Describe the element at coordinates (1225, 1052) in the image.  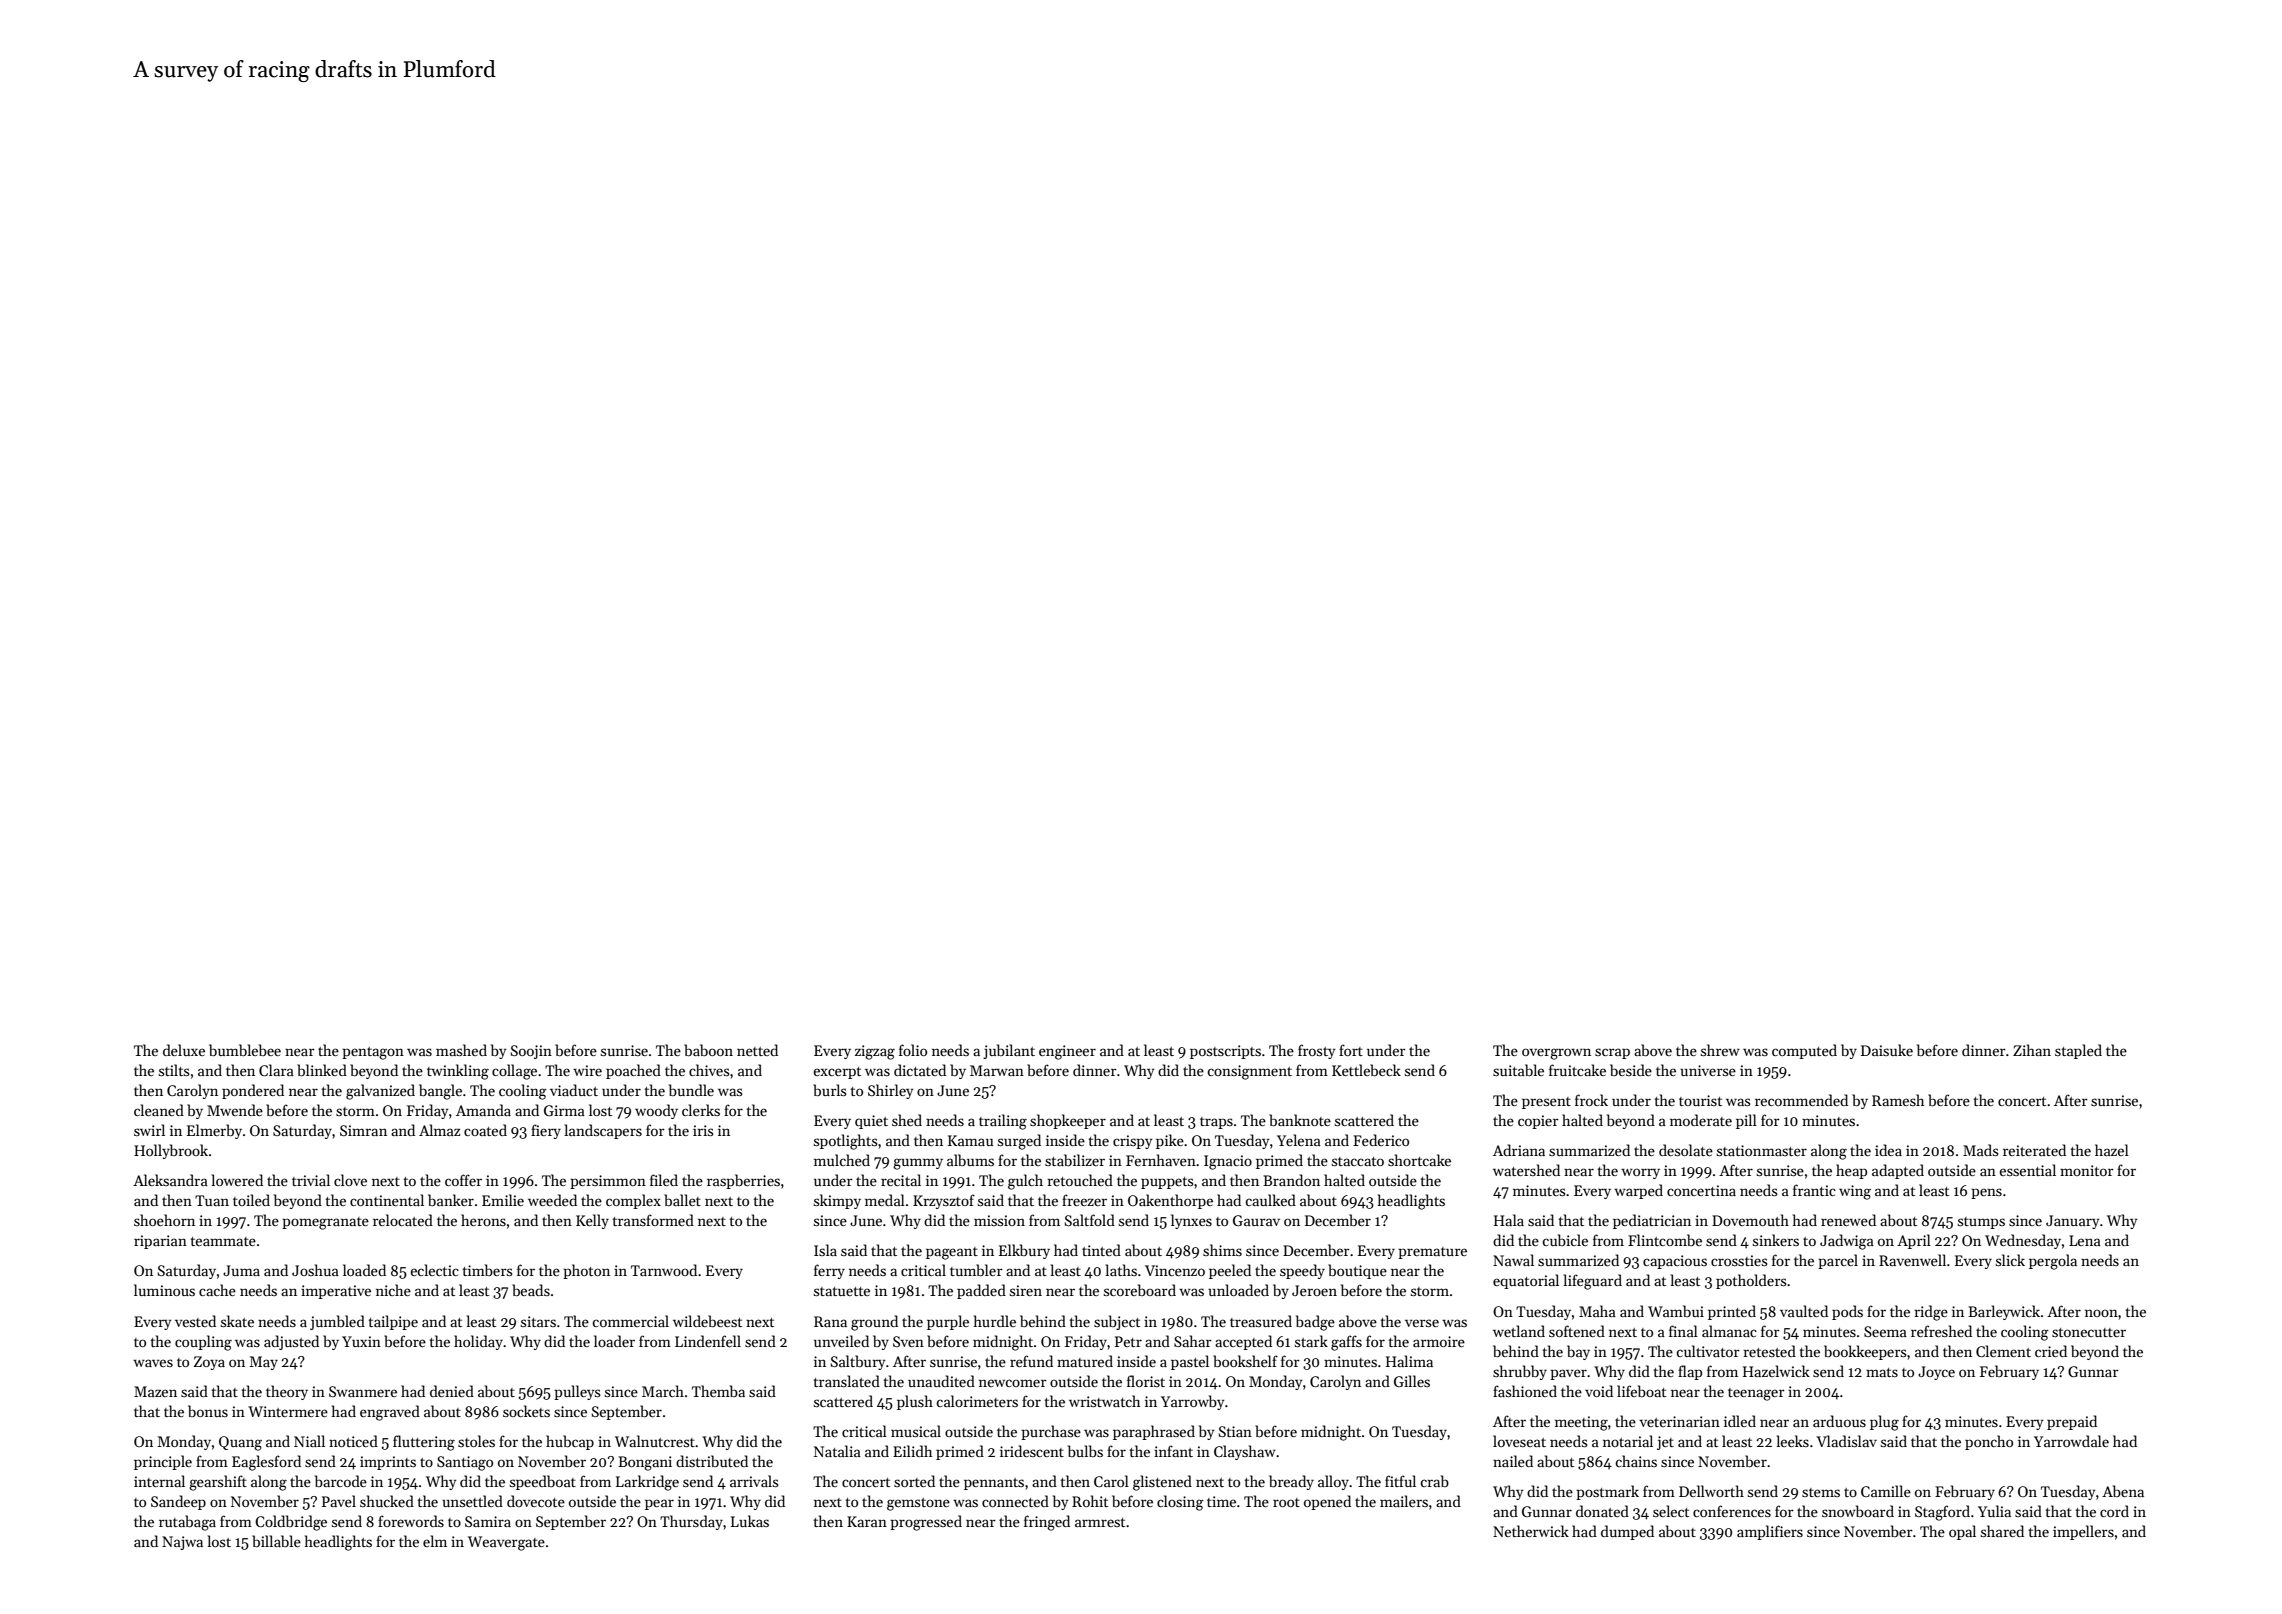
I see `postscripts` at that location.
